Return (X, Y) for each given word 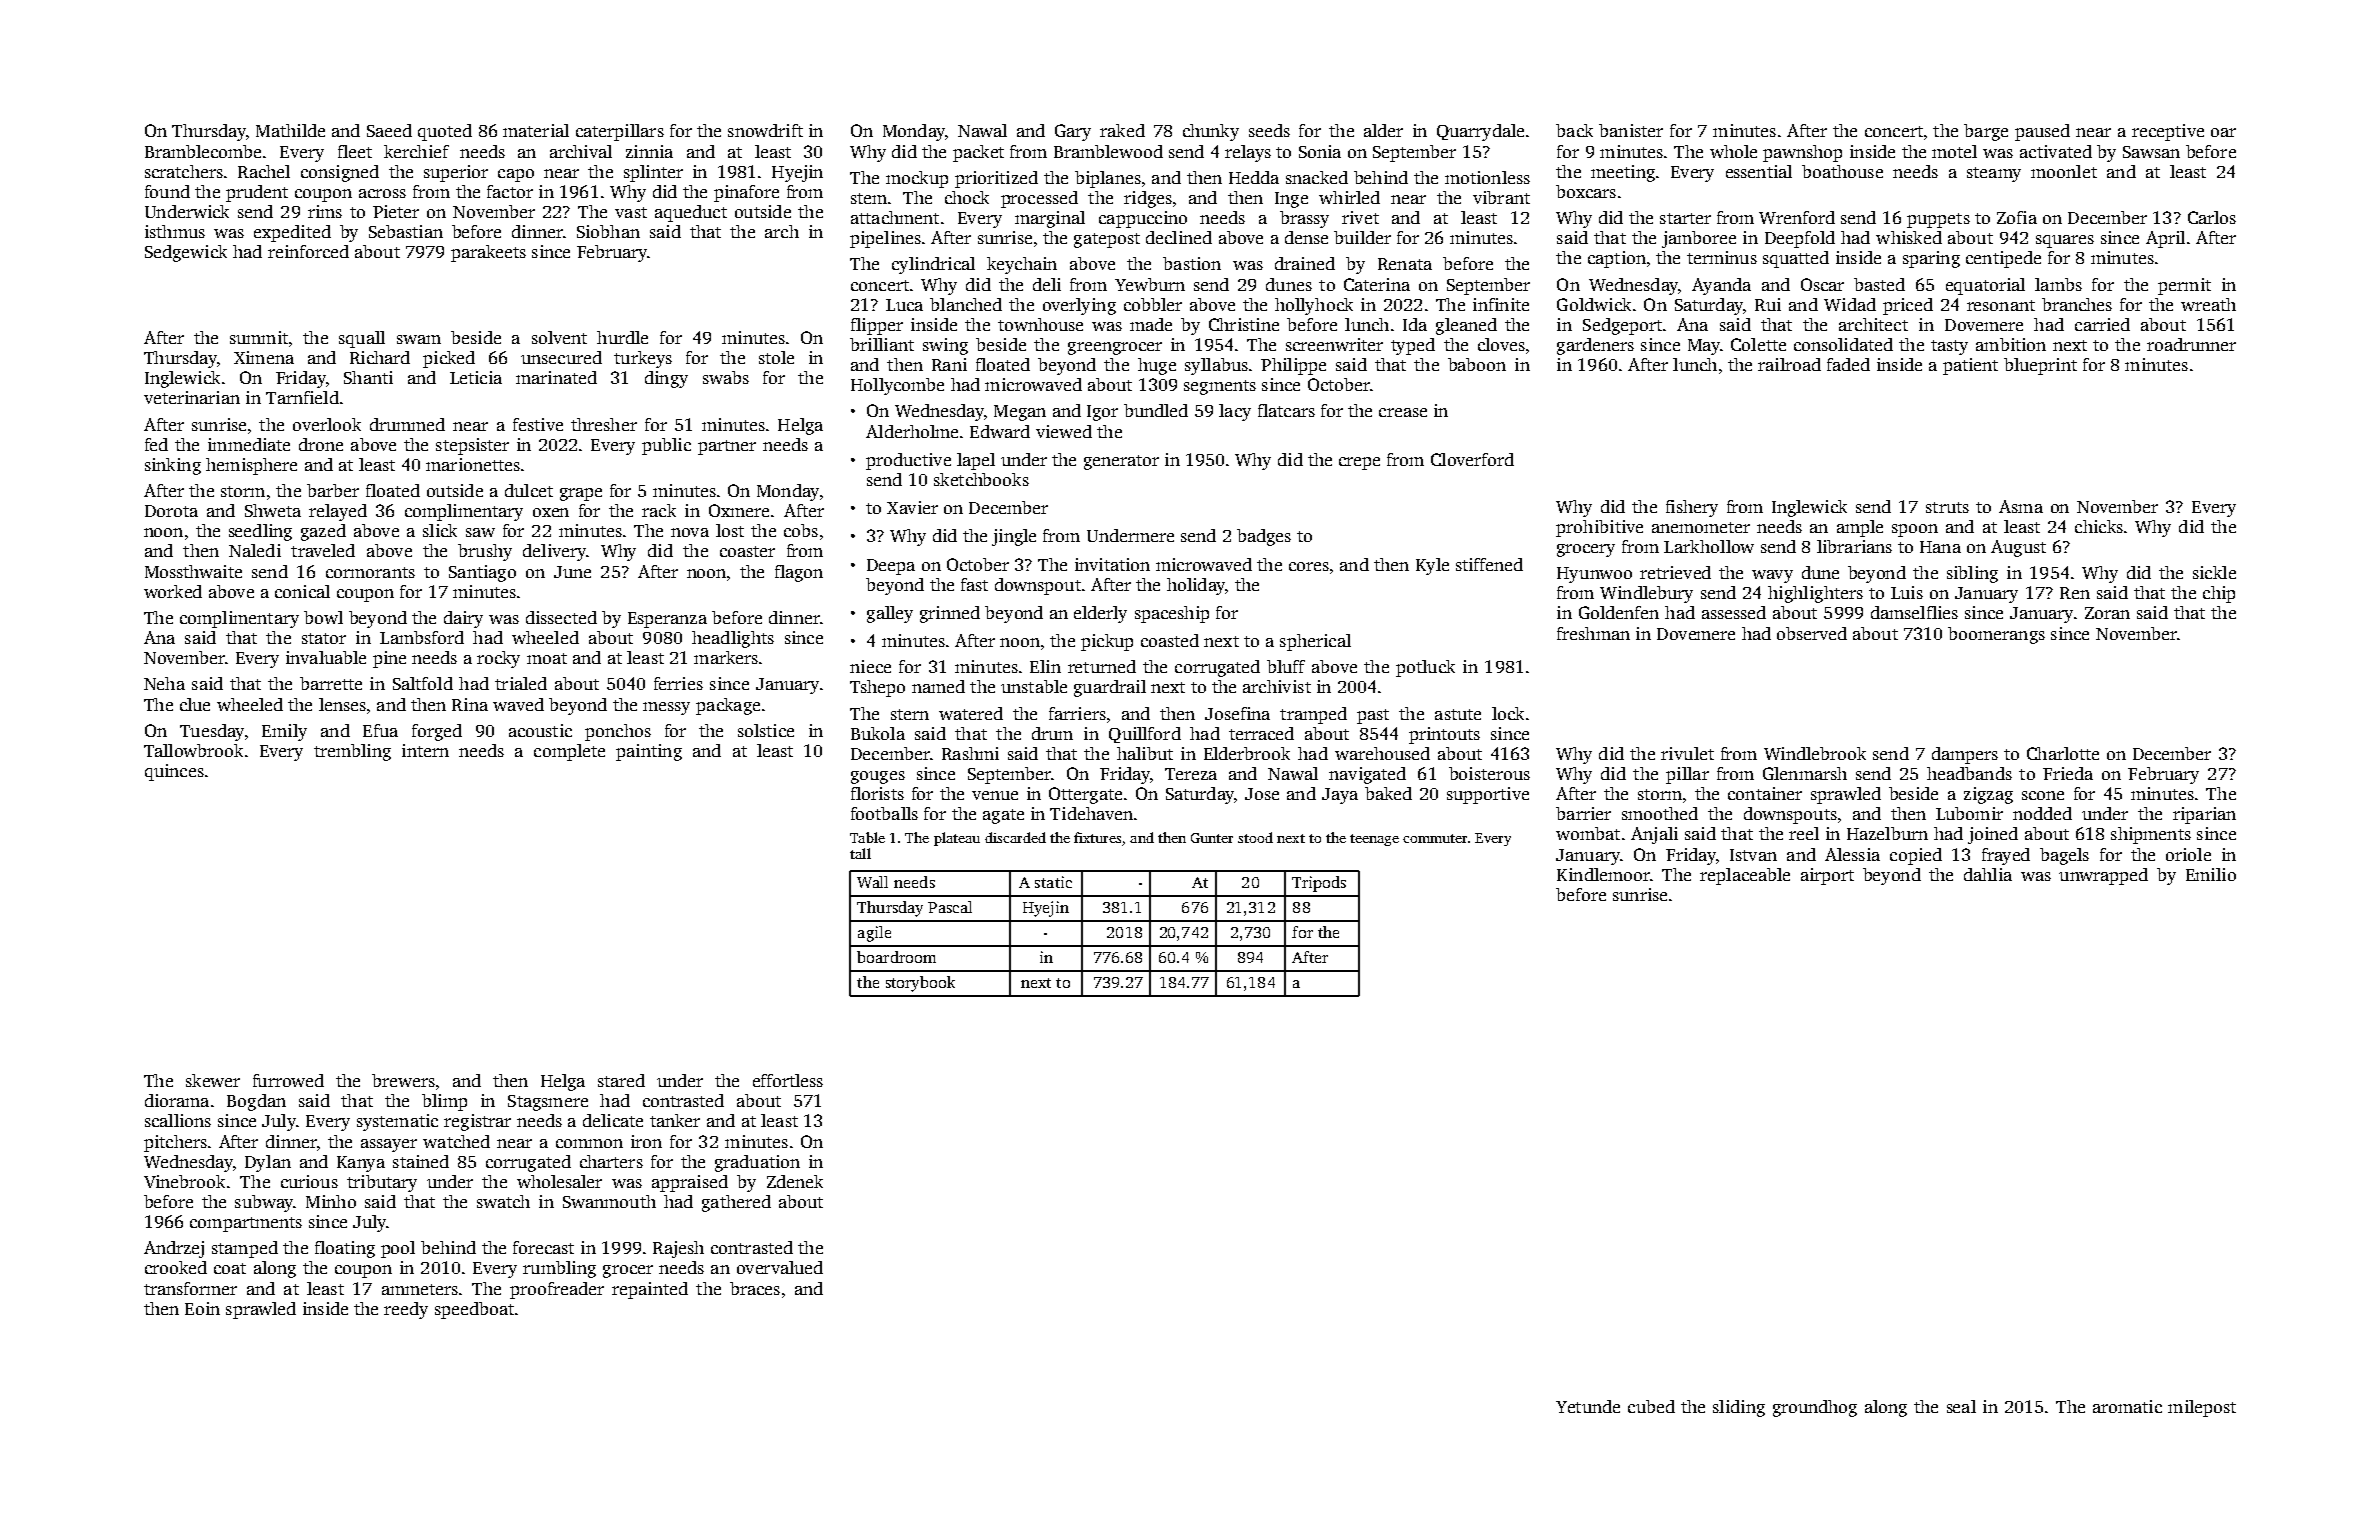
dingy (666, 379)
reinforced (308, 251)
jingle (1014, 537)
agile (874, 934)
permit (2184, 286)
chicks (2099, 526)
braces (755, 1288)
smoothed (1660, 813)
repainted (650, 1290)
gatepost (1107, 240)
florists (877, 793)
